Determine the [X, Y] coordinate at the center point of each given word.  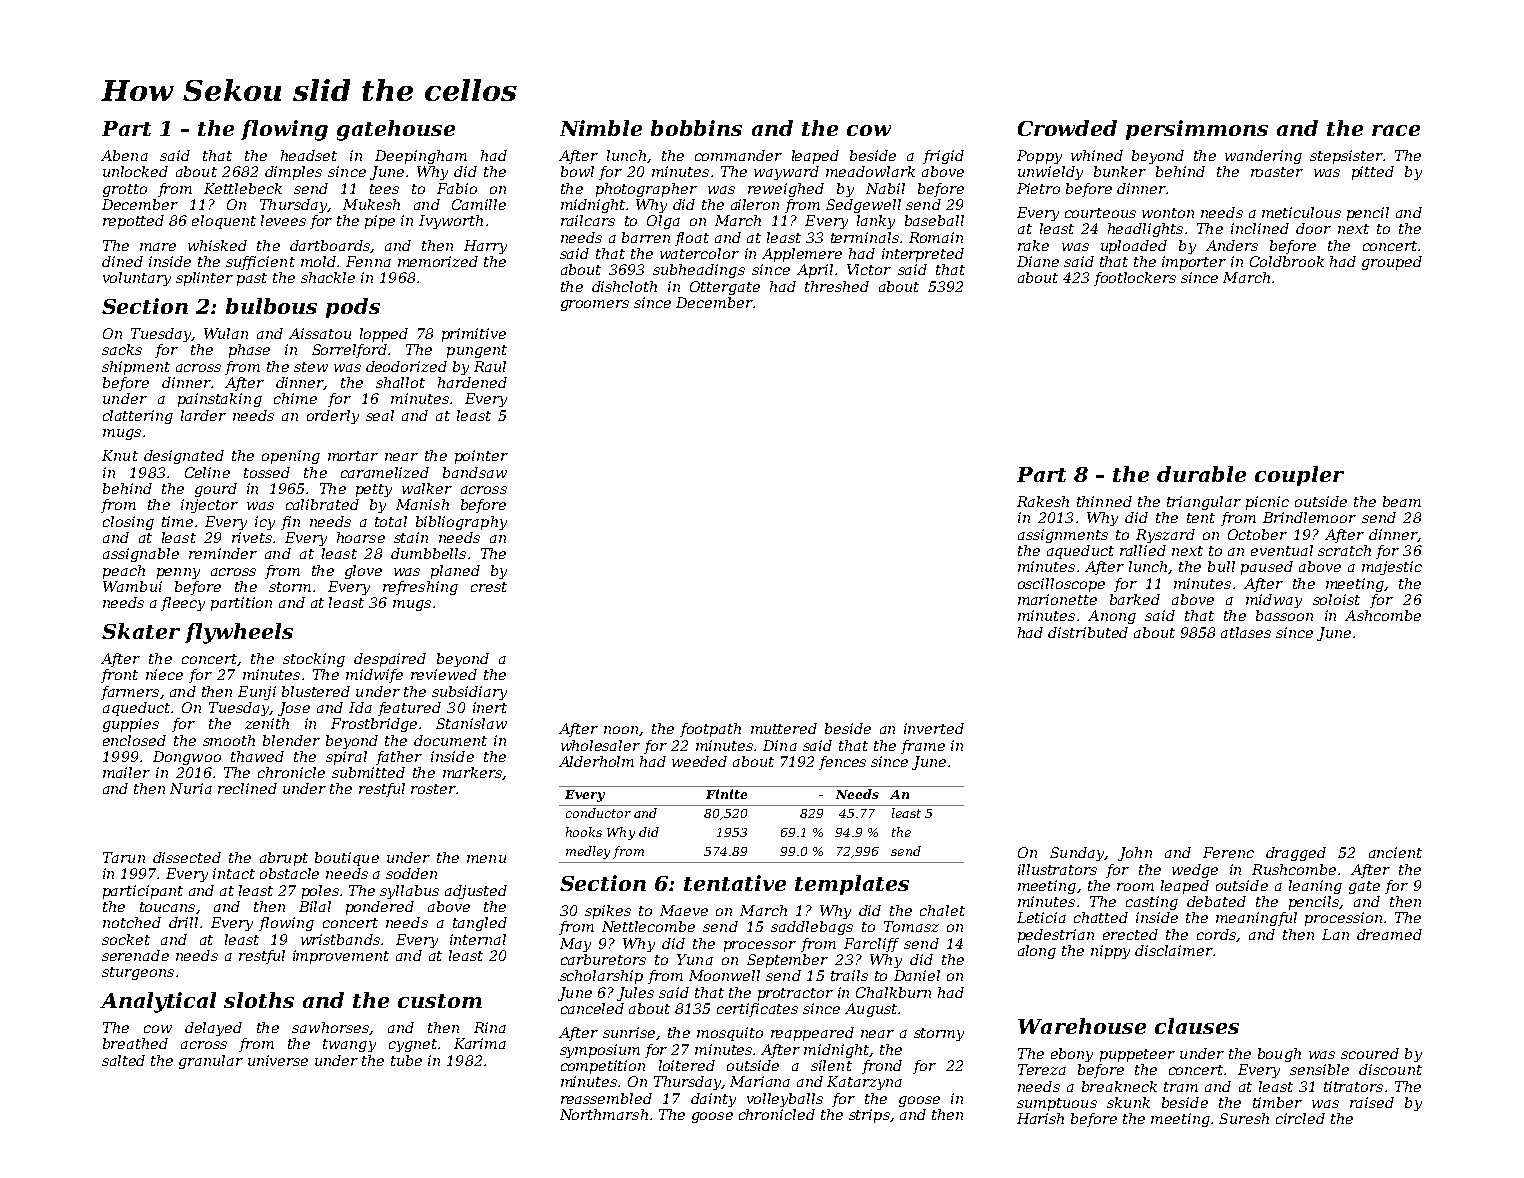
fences [842, 763]
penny [178, 573]
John [1135, 854]
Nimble [601, 128]
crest [489, 587]
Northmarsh [604, 1114]
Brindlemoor [1309, 517]
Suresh [1244, 1118]
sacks [122, 349]
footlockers [1135, 279]
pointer [481, 457]
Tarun [124, 857]
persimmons [1197, 130]
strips [869, 1116]
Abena [124, 155]
